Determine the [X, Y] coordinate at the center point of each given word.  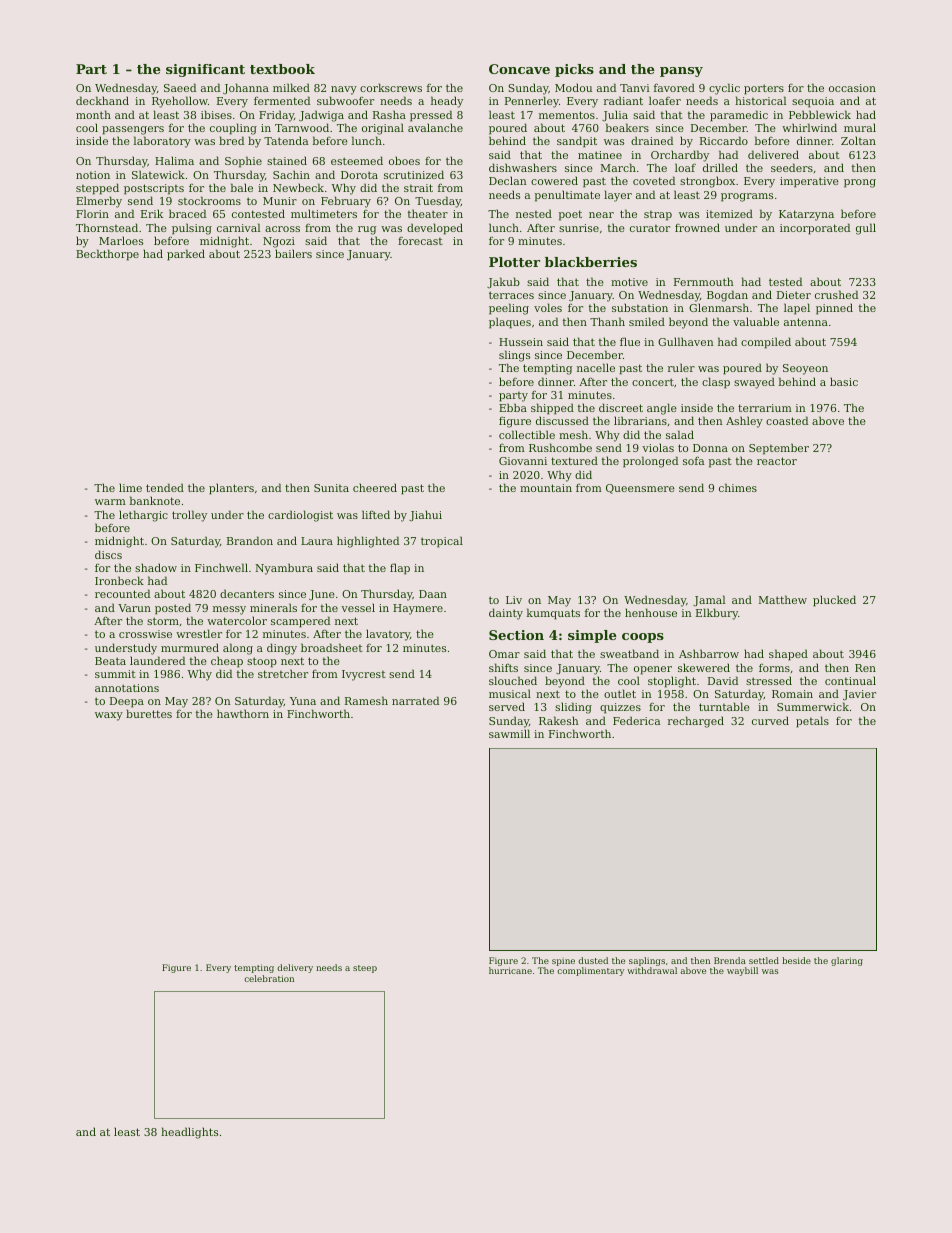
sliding [573, 708]
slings [514, 356]
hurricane [510, 970]
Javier [859, 695]
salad [680, 434]
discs [108, 554]
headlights [189, 1133]
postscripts [154, 189]
